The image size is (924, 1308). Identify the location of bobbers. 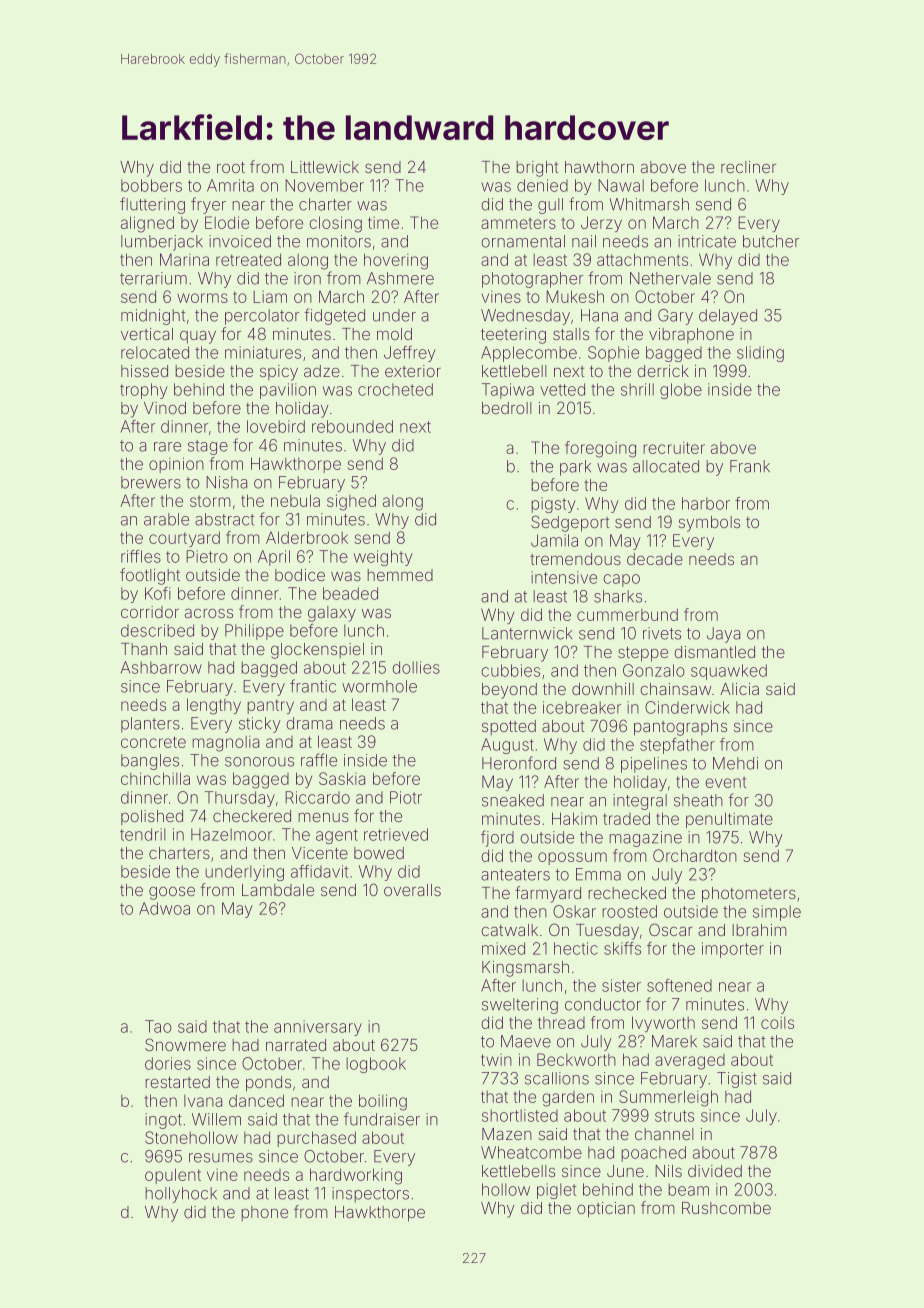
(151, 185).
